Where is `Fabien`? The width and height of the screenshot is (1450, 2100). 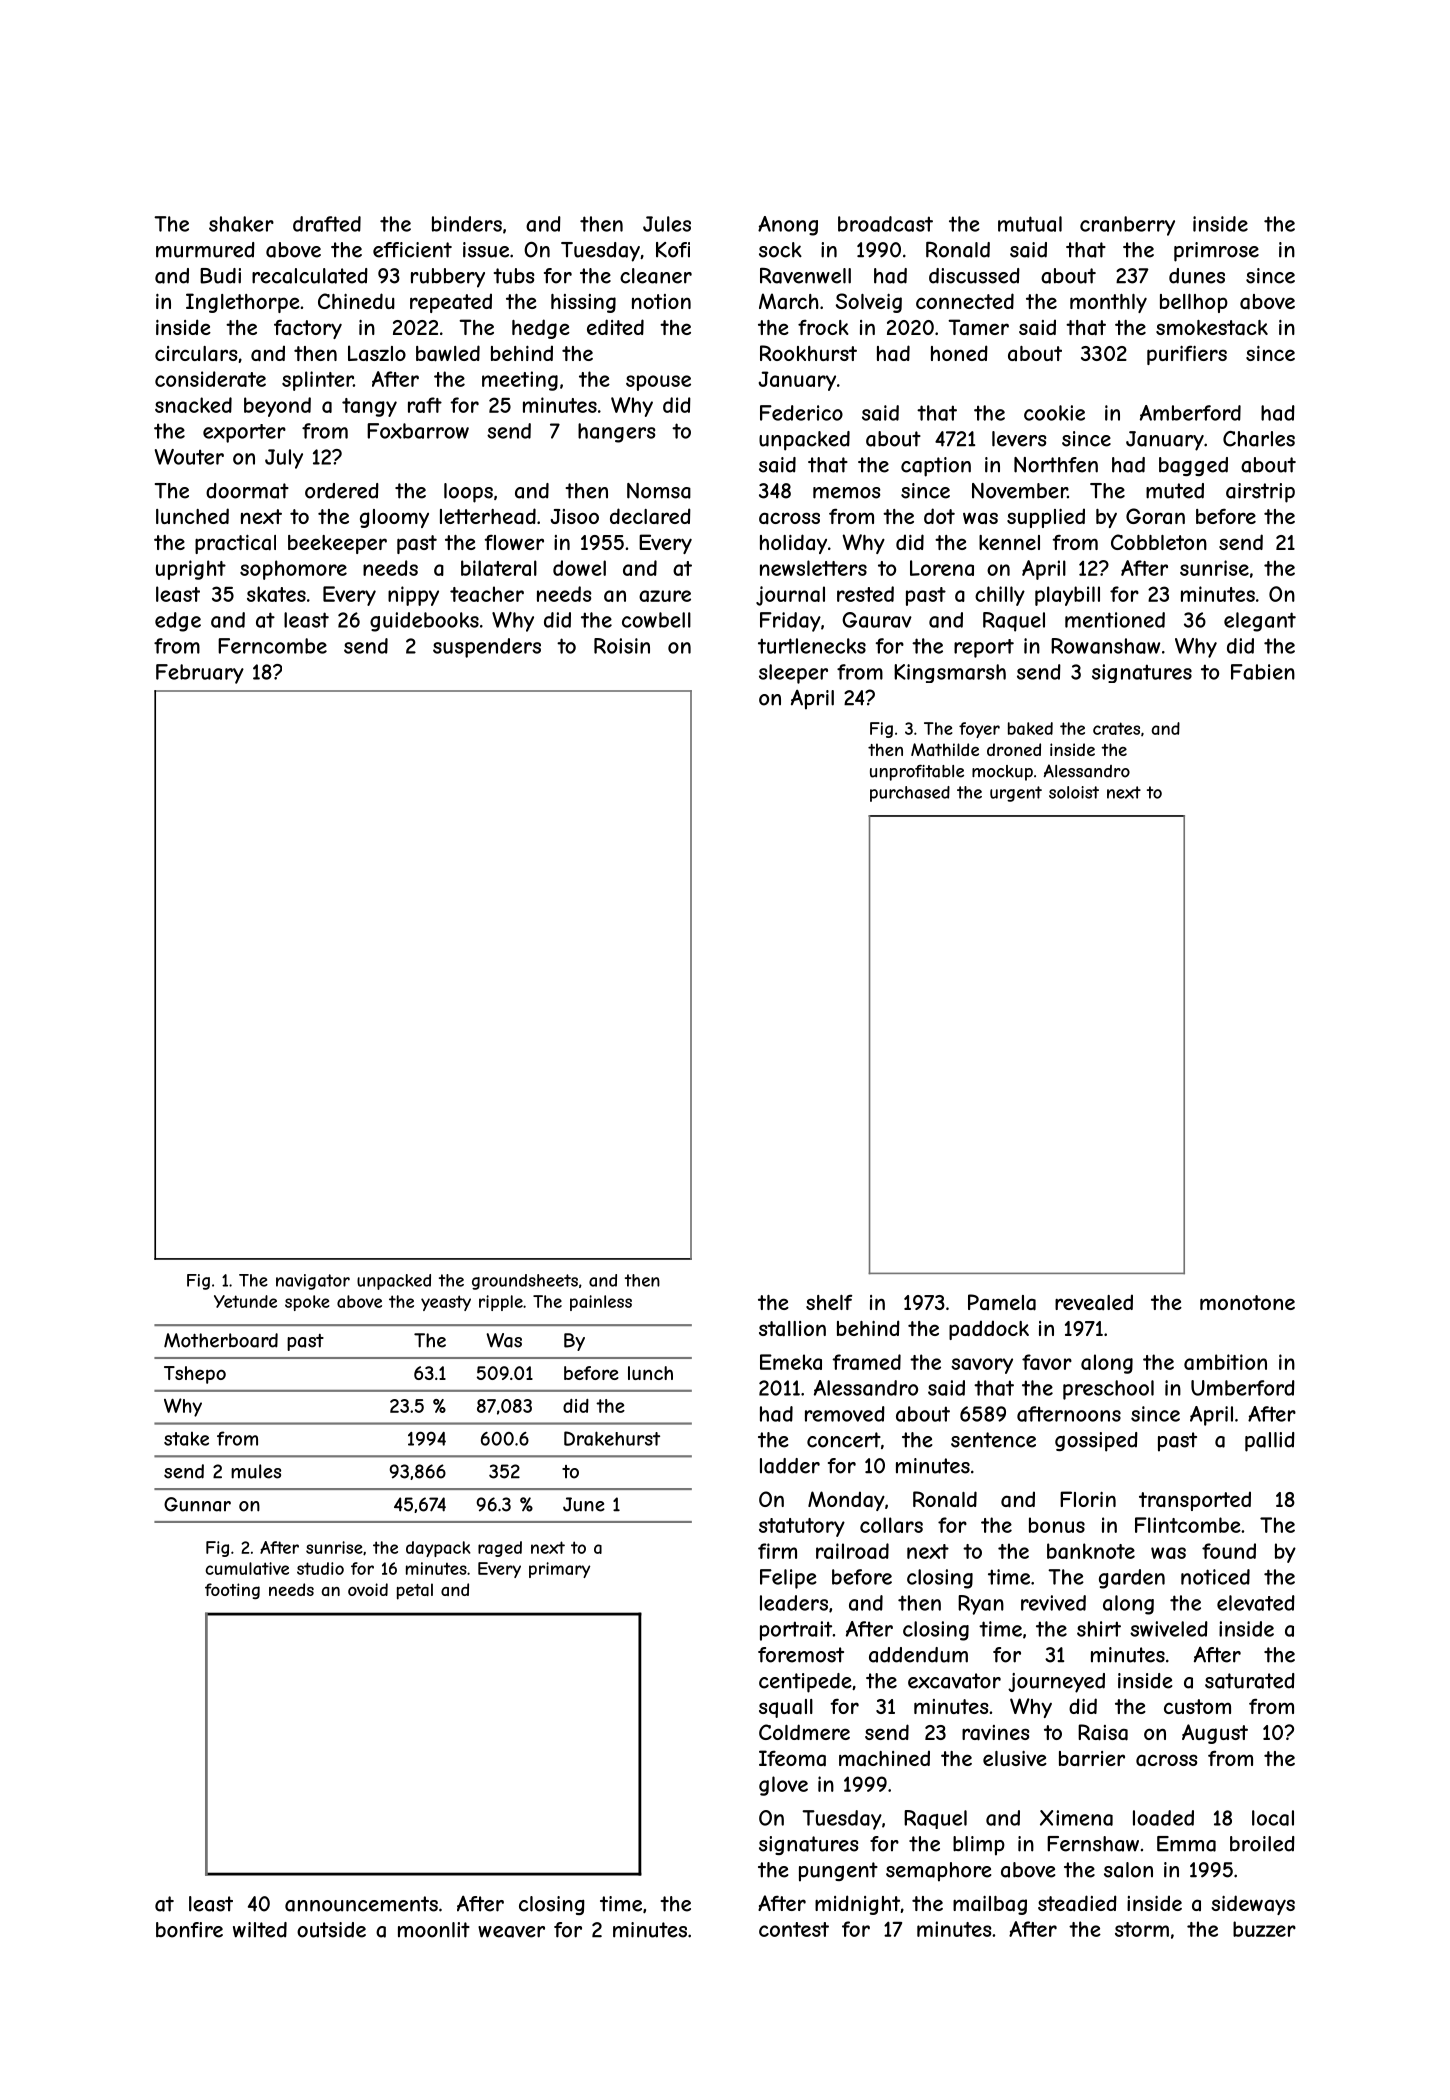 Fabien is located at coordinates (1263, 672).
